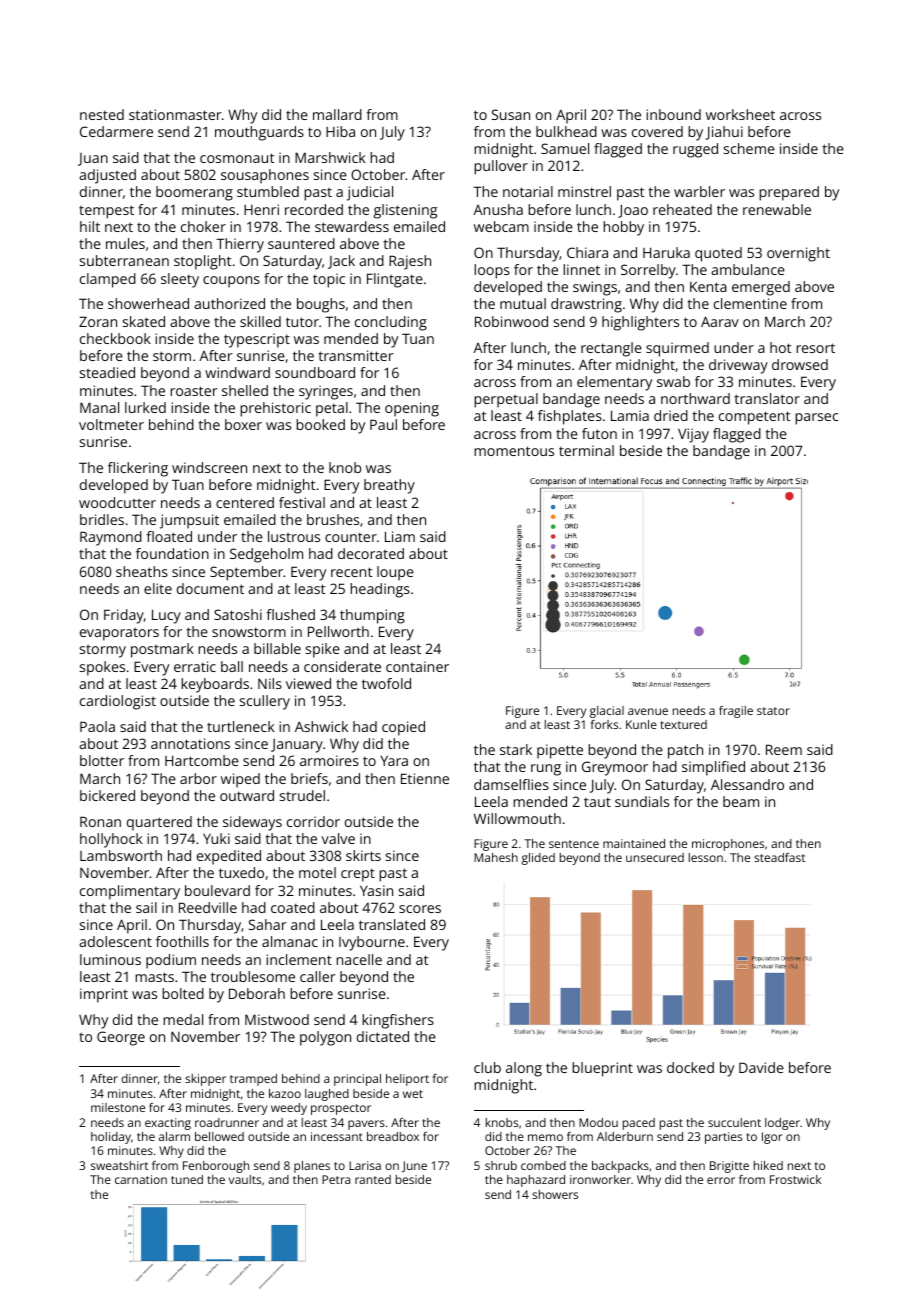  Describe the element at coordinates (100, 821) in the document. I see `Ronan` at that location.
